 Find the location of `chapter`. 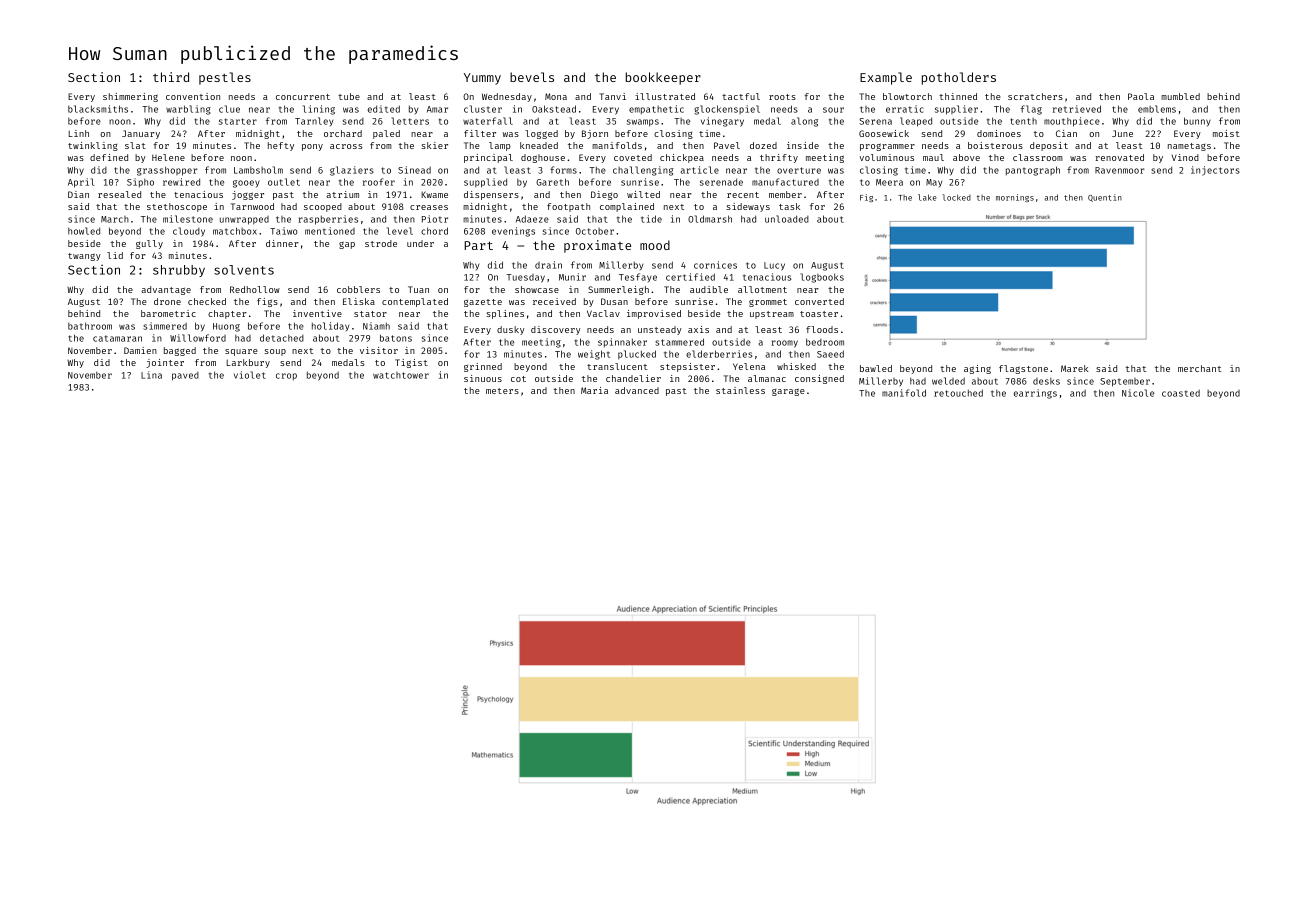

chapter is located at coordinates (227, 314).
